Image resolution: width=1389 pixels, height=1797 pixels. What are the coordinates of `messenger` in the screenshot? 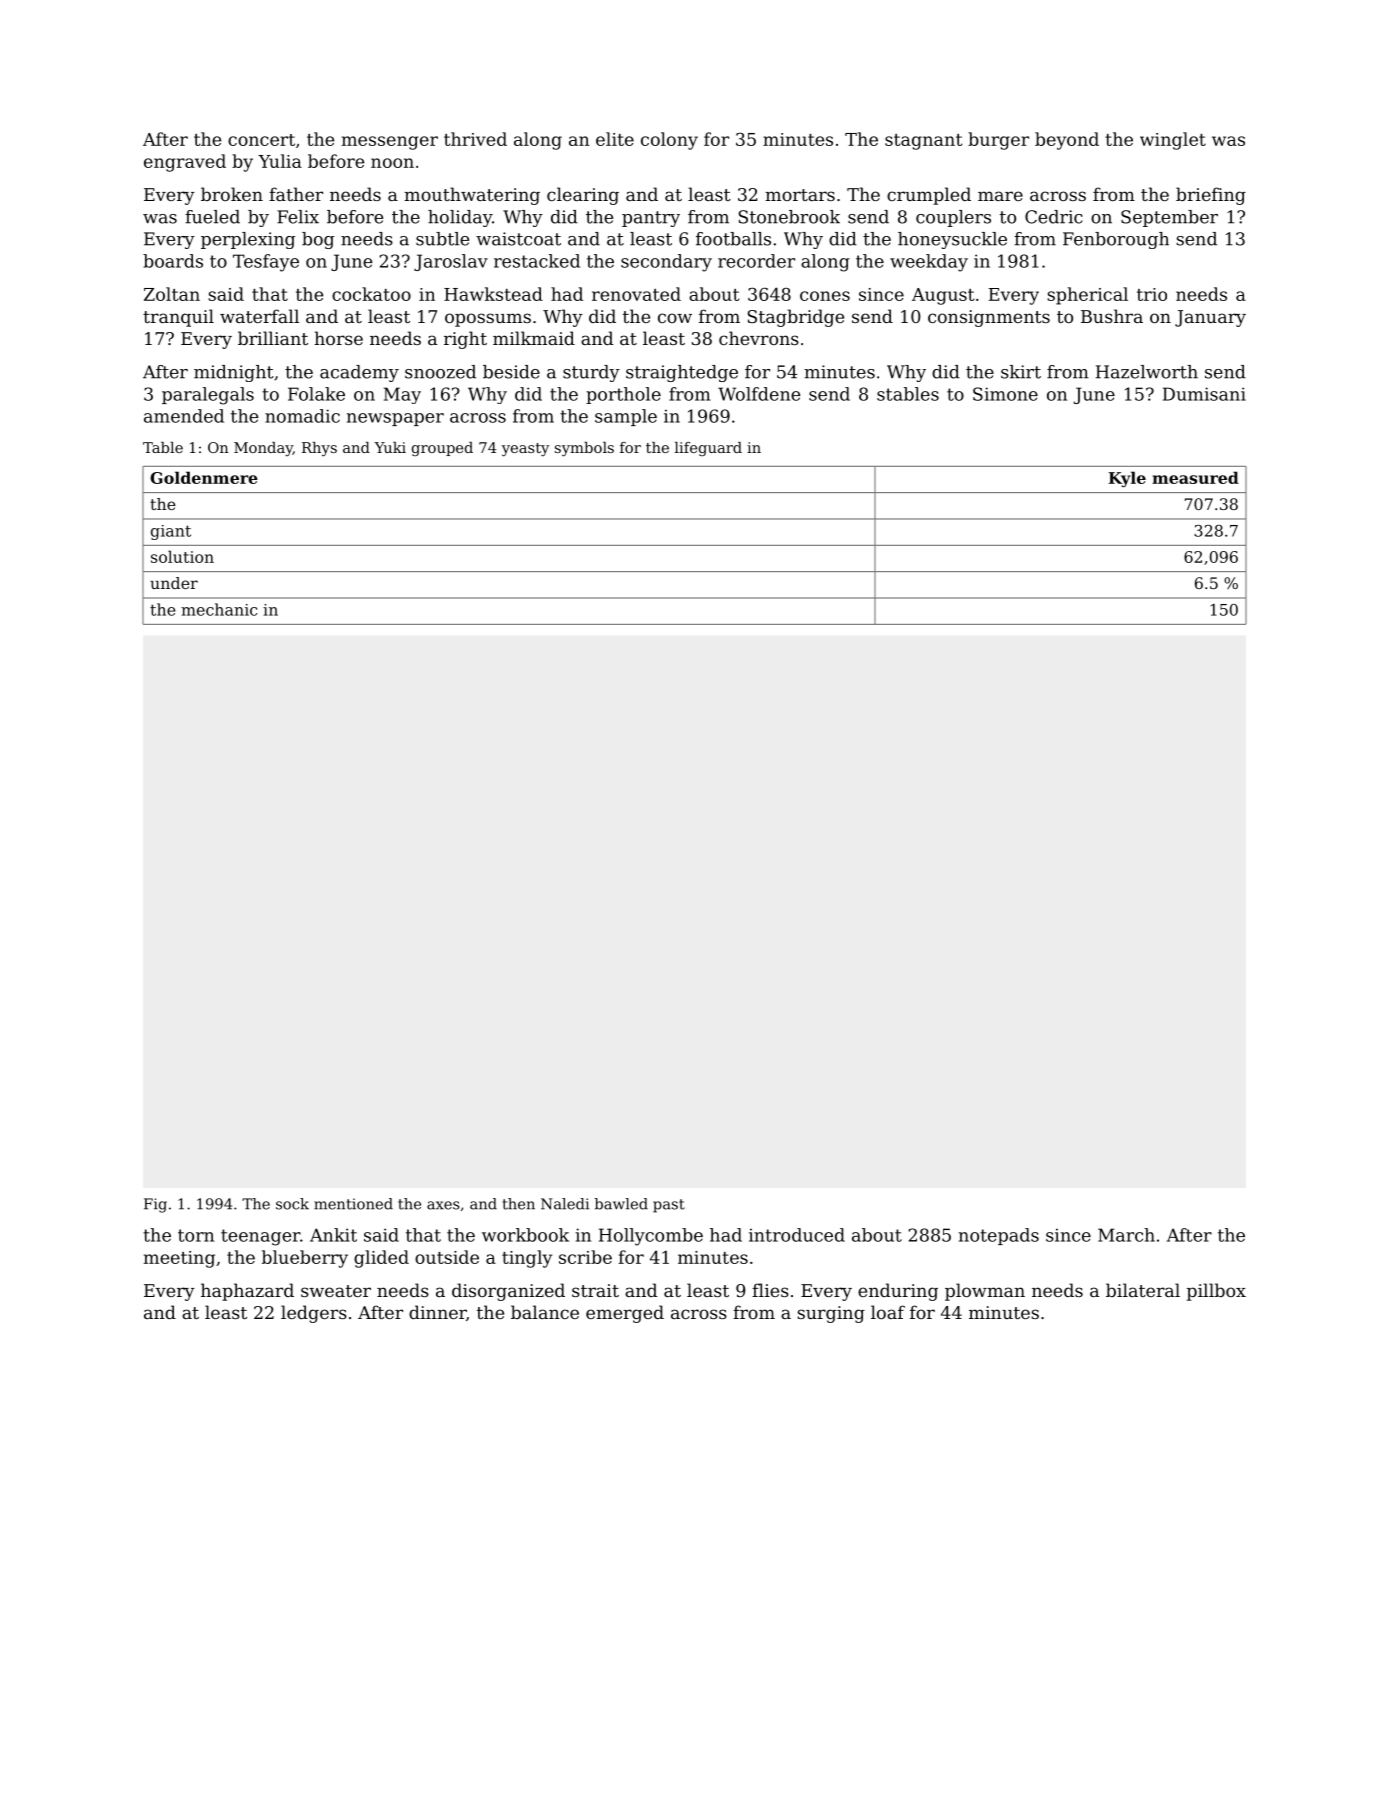 It's located at (390, 143).
